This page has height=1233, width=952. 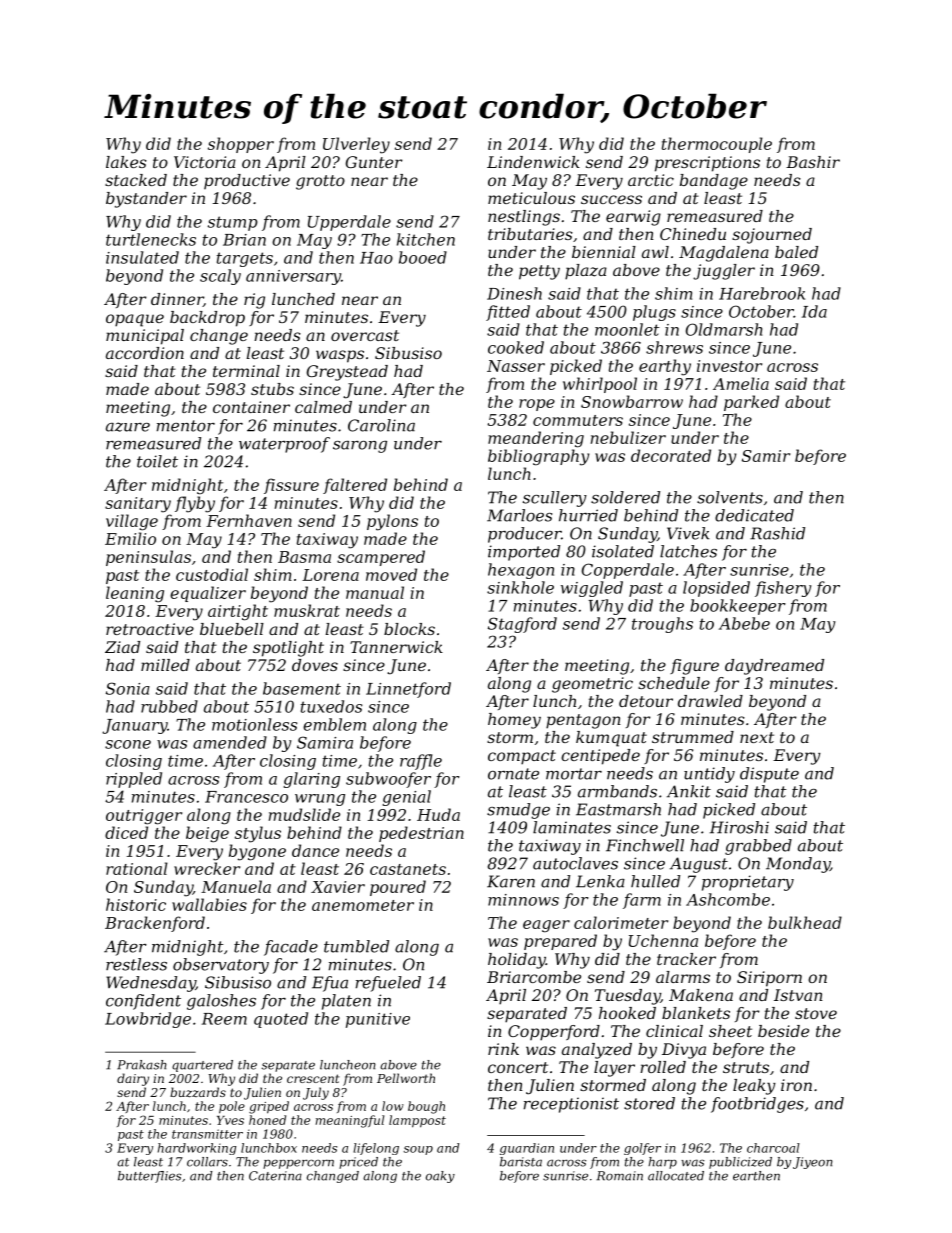 I want to click on Tuesday, so click(x=627, y=997).
